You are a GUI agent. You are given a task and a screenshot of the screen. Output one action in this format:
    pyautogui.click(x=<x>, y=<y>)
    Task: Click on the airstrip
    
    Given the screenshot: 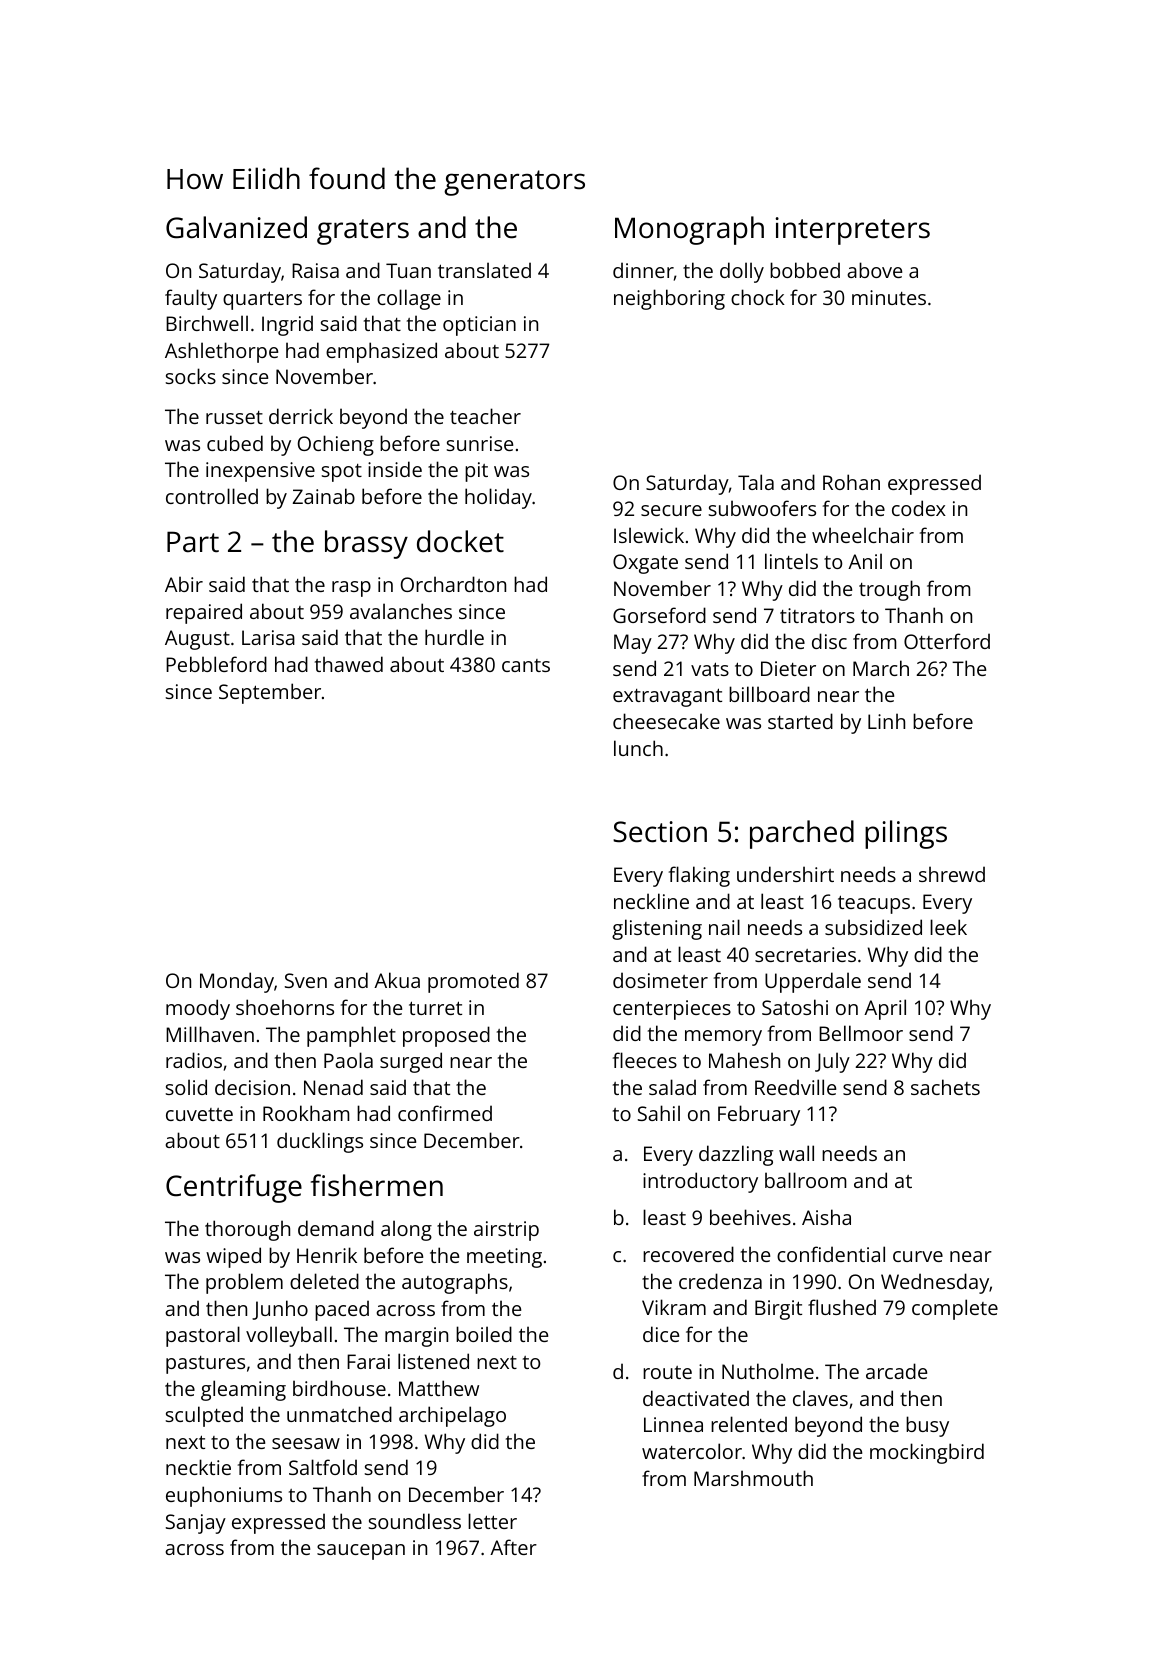 What is the action you would take?
    pyautogui.click(x=506, y=1231)
